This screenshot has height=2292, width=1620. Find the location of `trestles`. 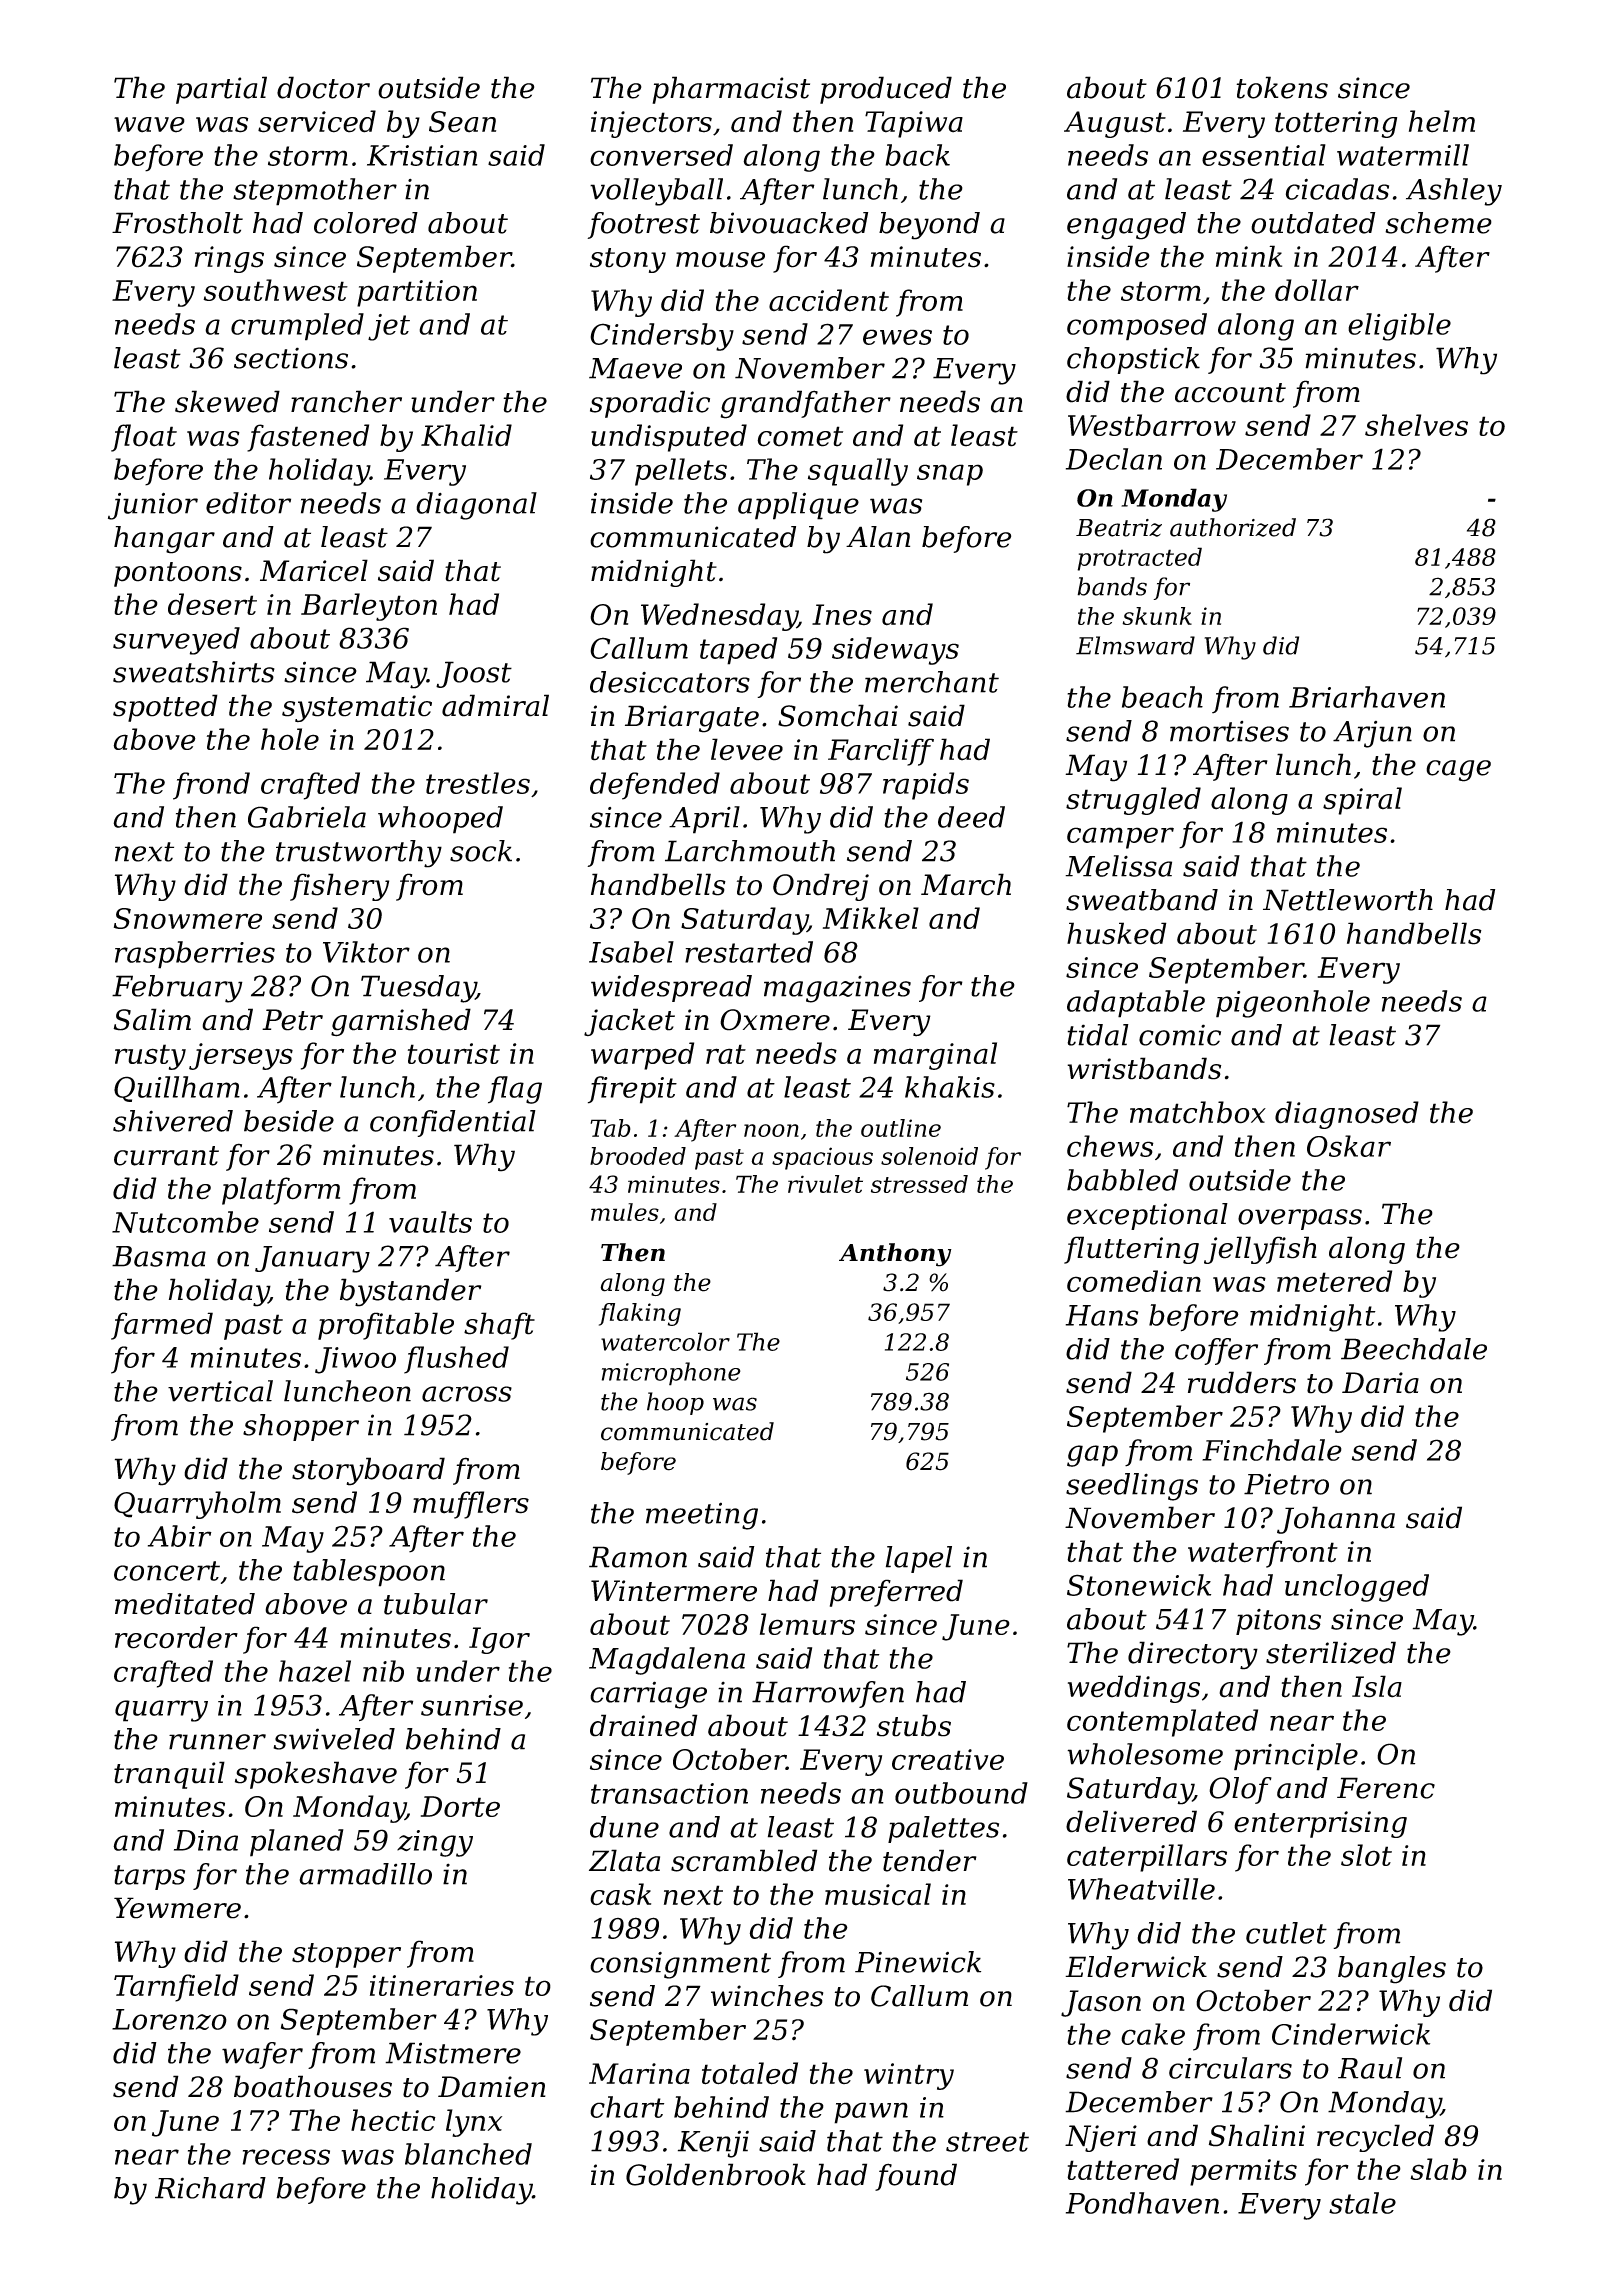

trestles is located at coordinates (478, 783).
